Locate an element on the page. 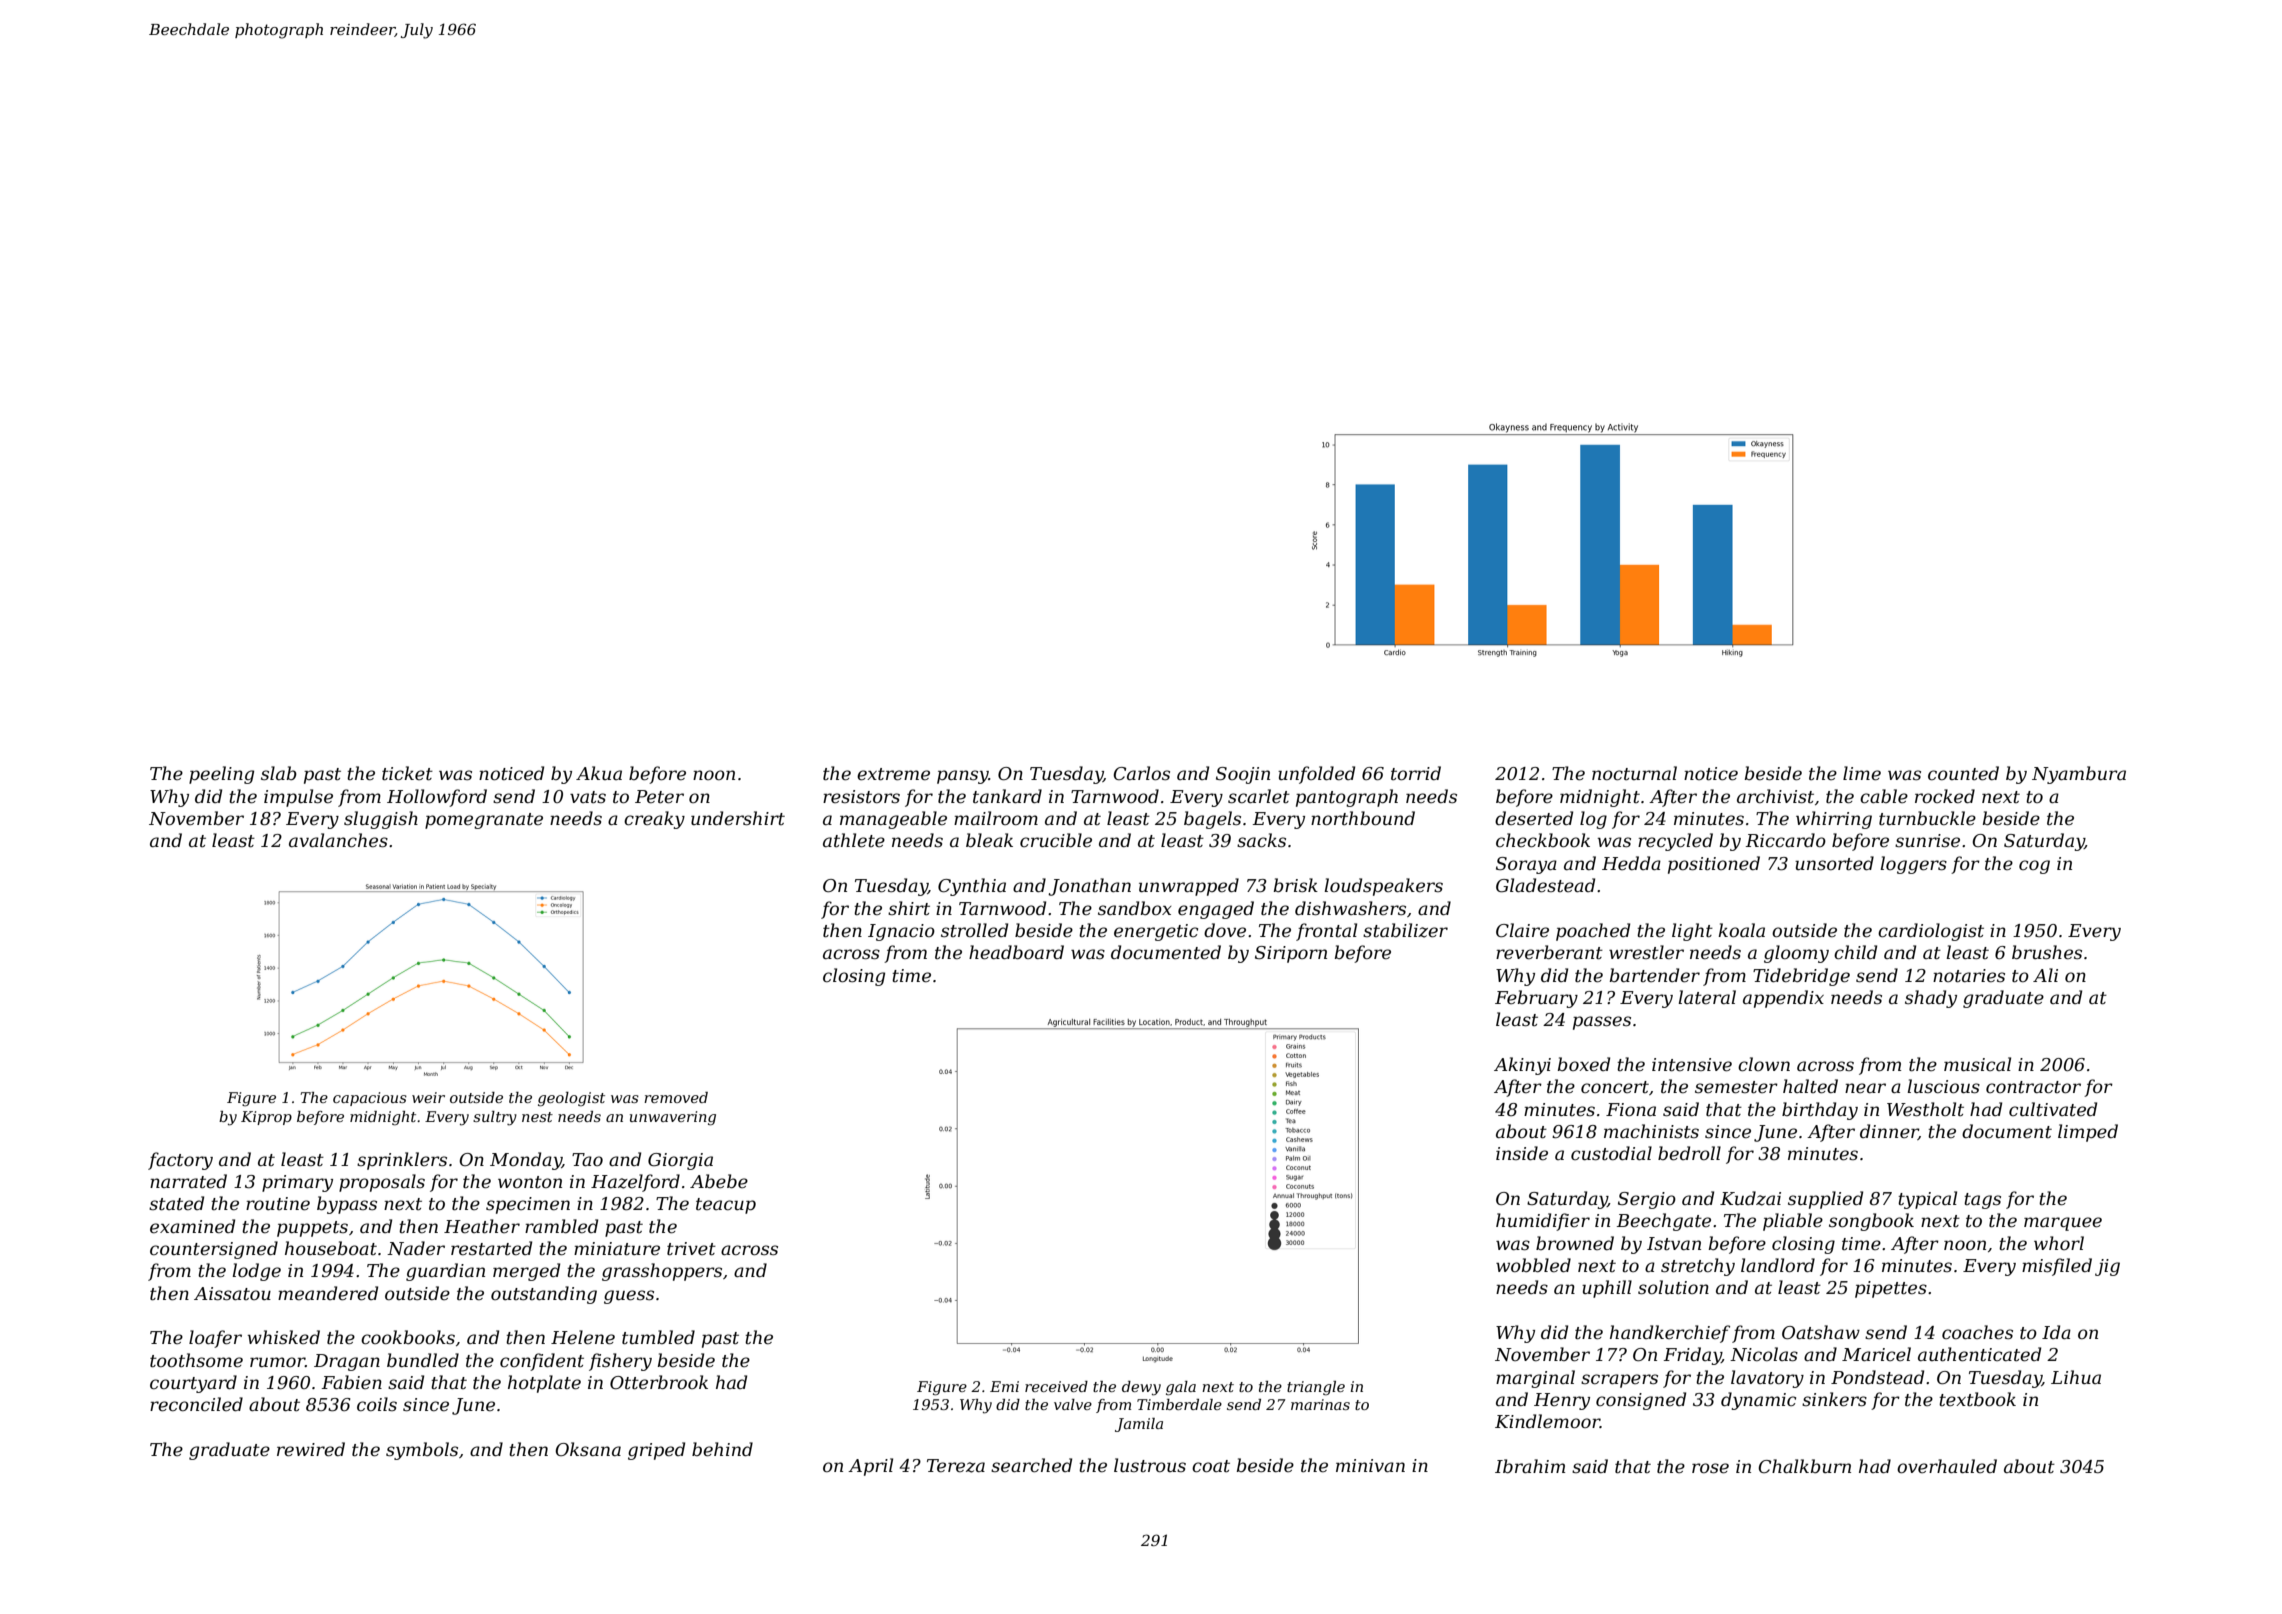 This image has height=1614, width=2282. Peter is located at coordinates (659, 797).
